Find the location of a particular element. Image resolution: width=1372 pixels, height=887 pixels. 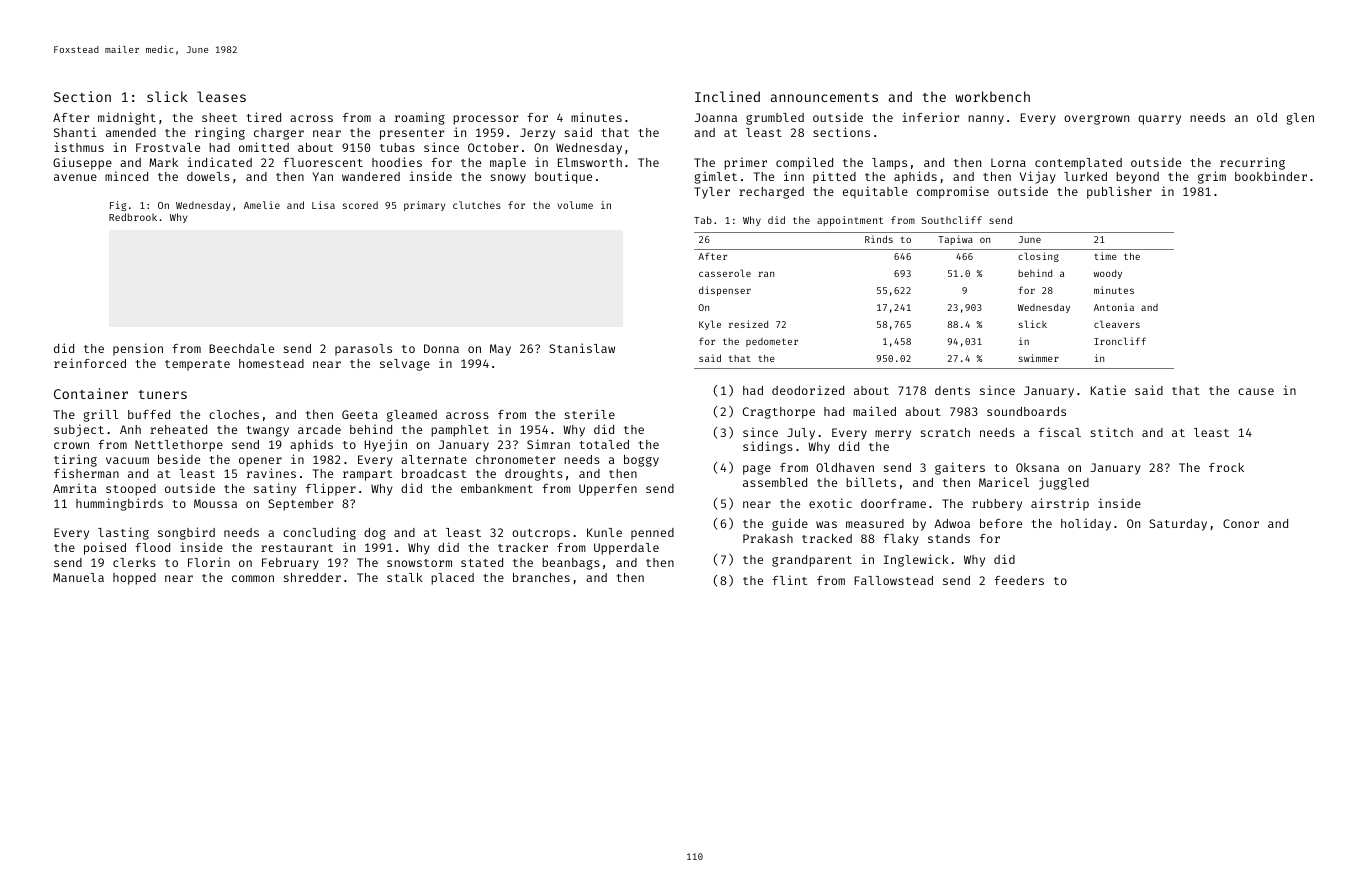

midnight is located at coordinates (127, 118).
